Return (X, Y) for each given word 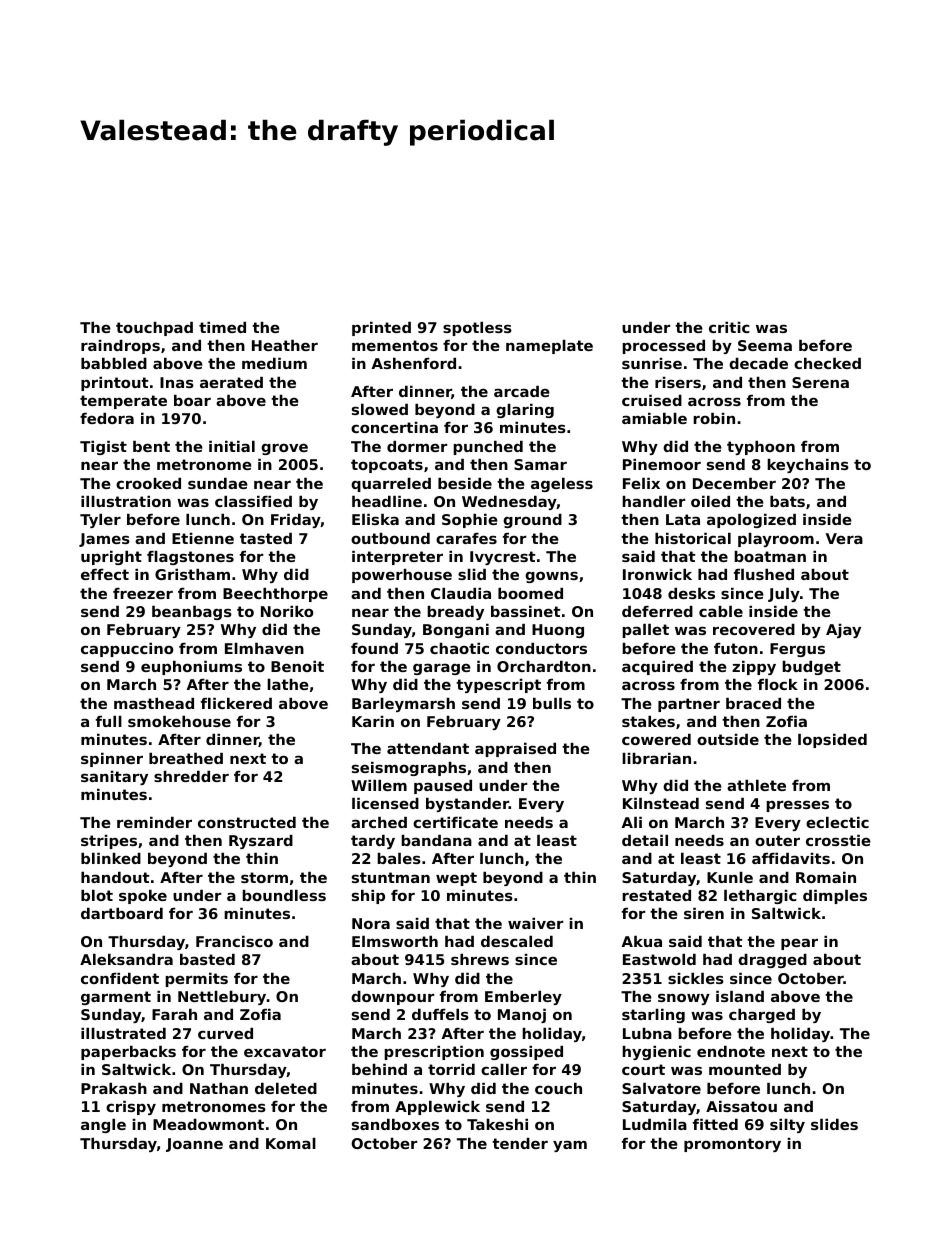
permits (196, 980)
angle (103, 1126)
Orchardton (544, 666)
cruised (652, 400)
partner (689, 705)
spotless (477, 329)
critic (729, 327)
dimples (835, 897)
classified (253, 501)
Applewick (437, 1108)
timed (222, 327)
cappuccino (127, 650)
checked (827, 363)
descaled (517, 941)
